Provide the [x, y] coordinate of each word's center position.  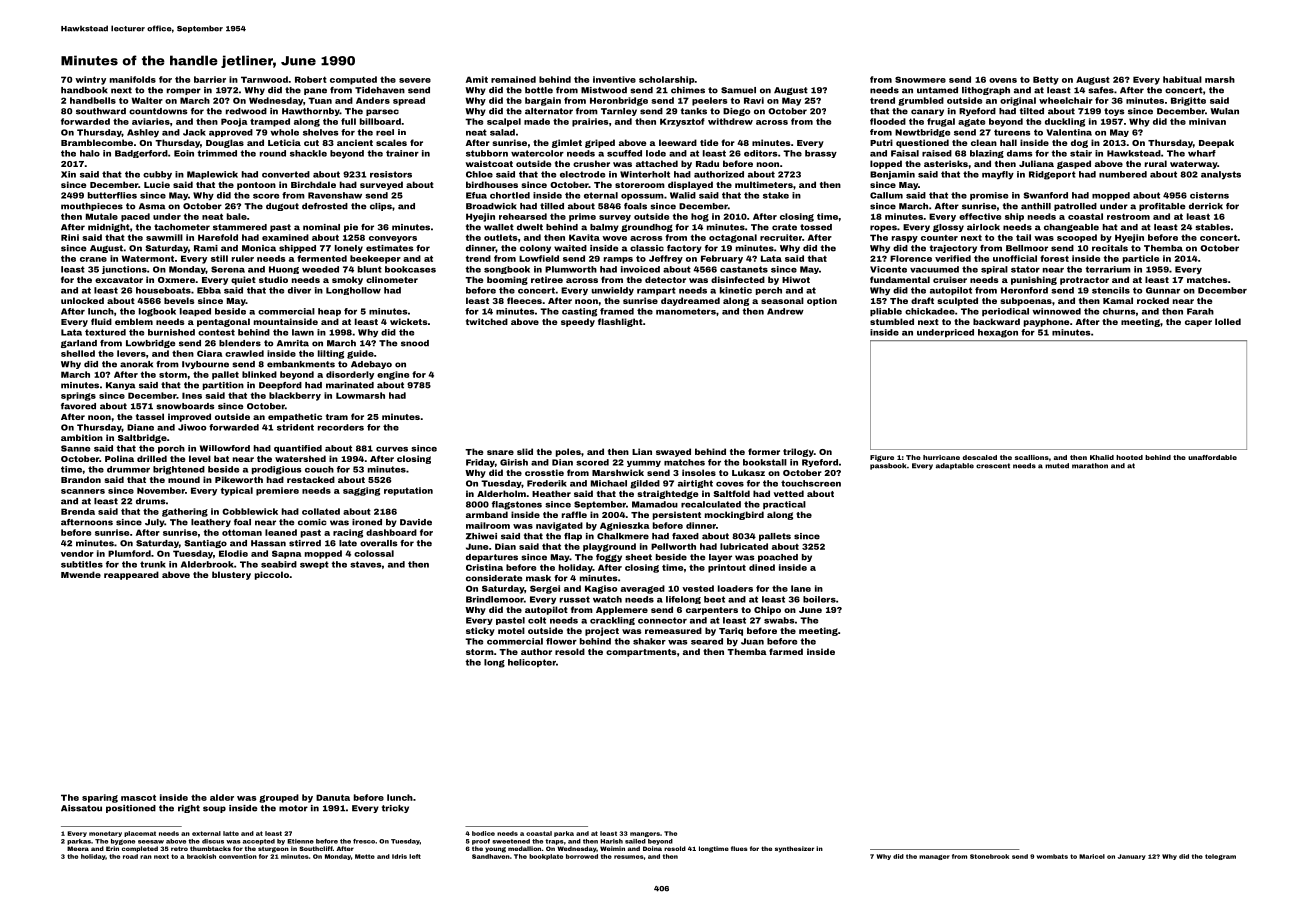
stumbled [892, 321]
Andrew [785, 311]
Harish [611, 841]
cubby [157, 175]
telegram [1220, 857]
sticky [480, 631]
